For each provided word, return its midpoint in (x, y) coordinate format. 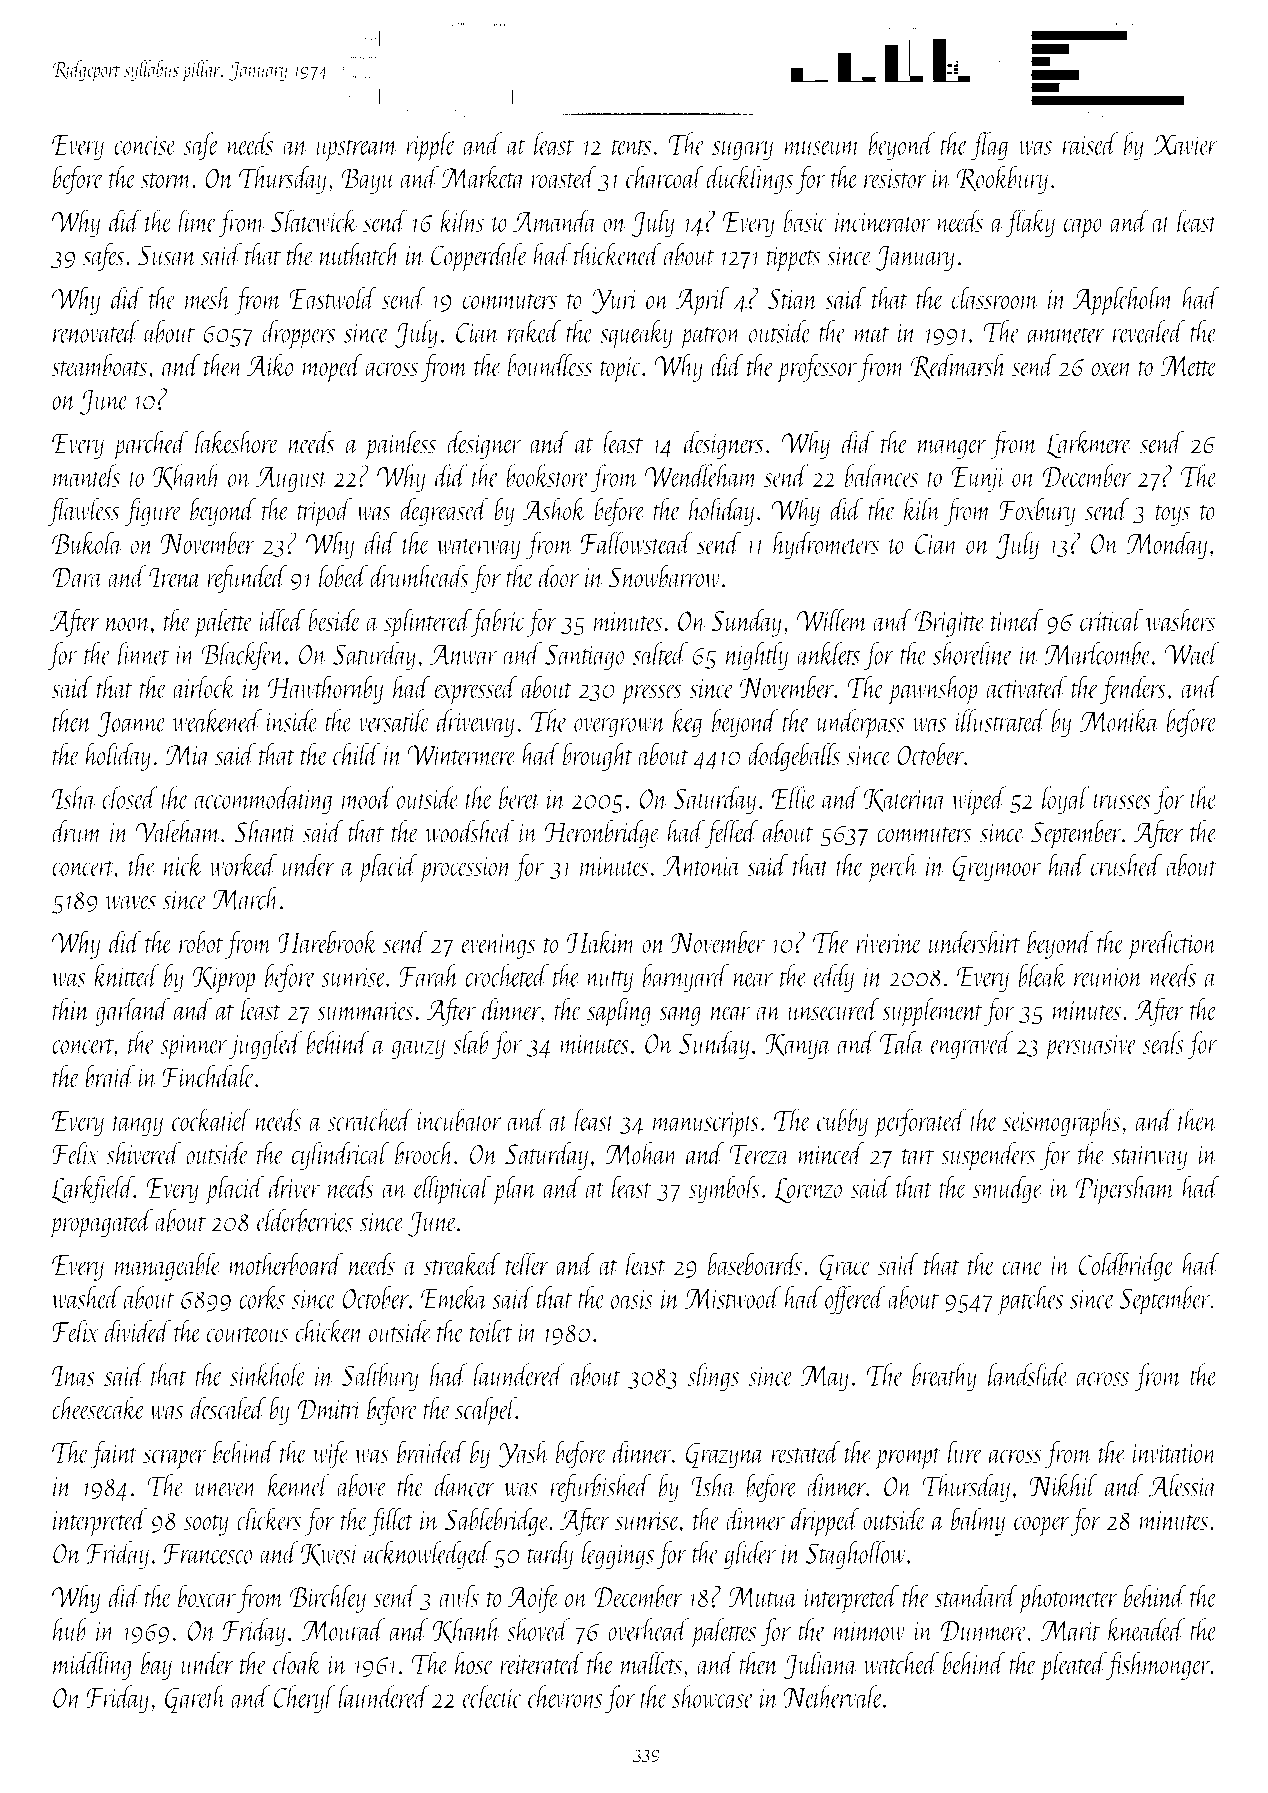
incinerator (883, 222)
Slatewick (314, 220)
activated (1027, 687)
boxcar (207, 1596)
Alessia (1183, 1485)
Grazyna (725, 1456)
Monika (1120, 720)
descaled (229, 1408)
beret (520, 797)
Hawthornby (325, 689)
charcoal (665, 177)
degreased (444, 512)
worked (243, 864)
